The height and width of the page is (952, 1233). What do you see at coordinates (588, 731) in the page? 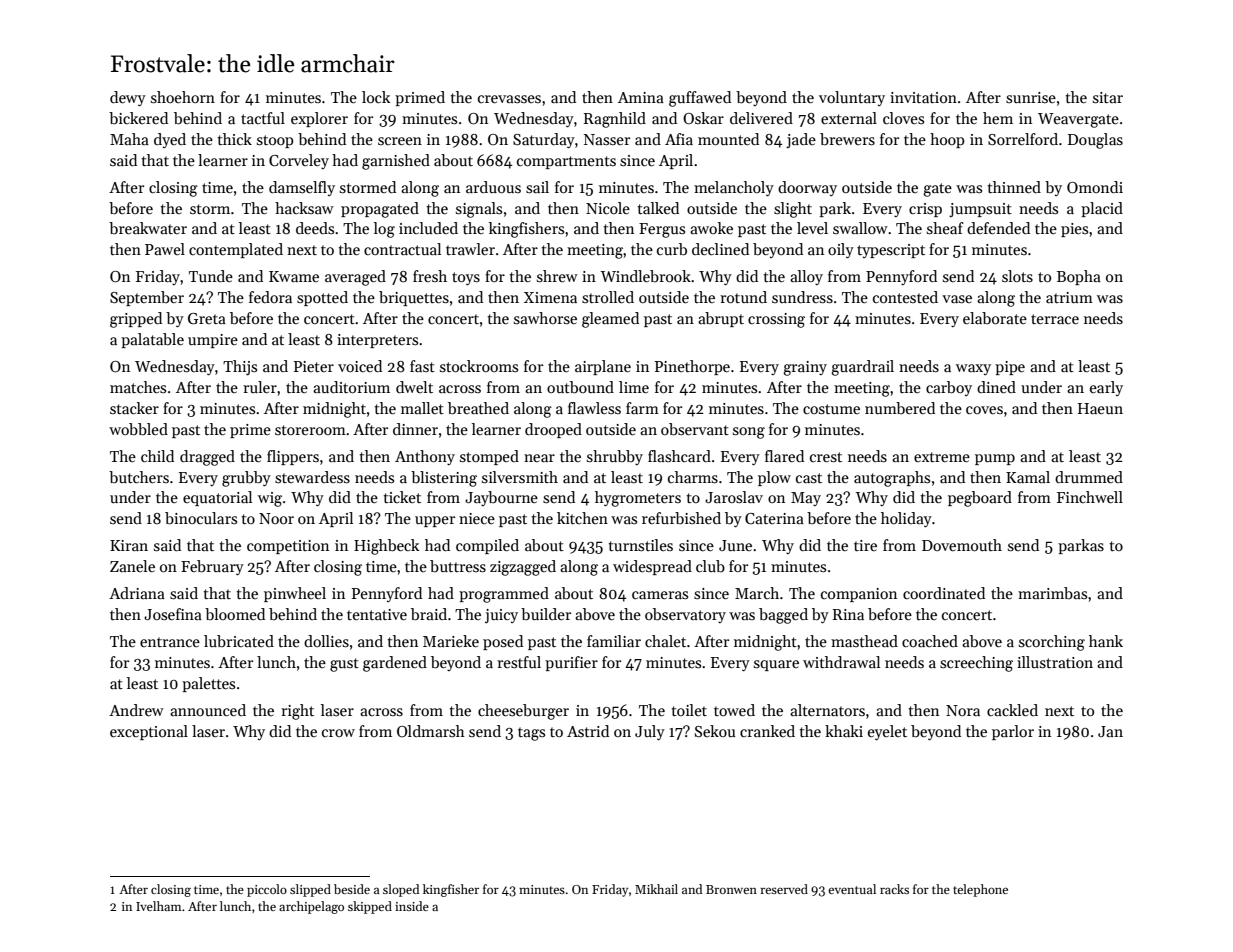
I see `Astrid` at bounding box center [588, 731].
